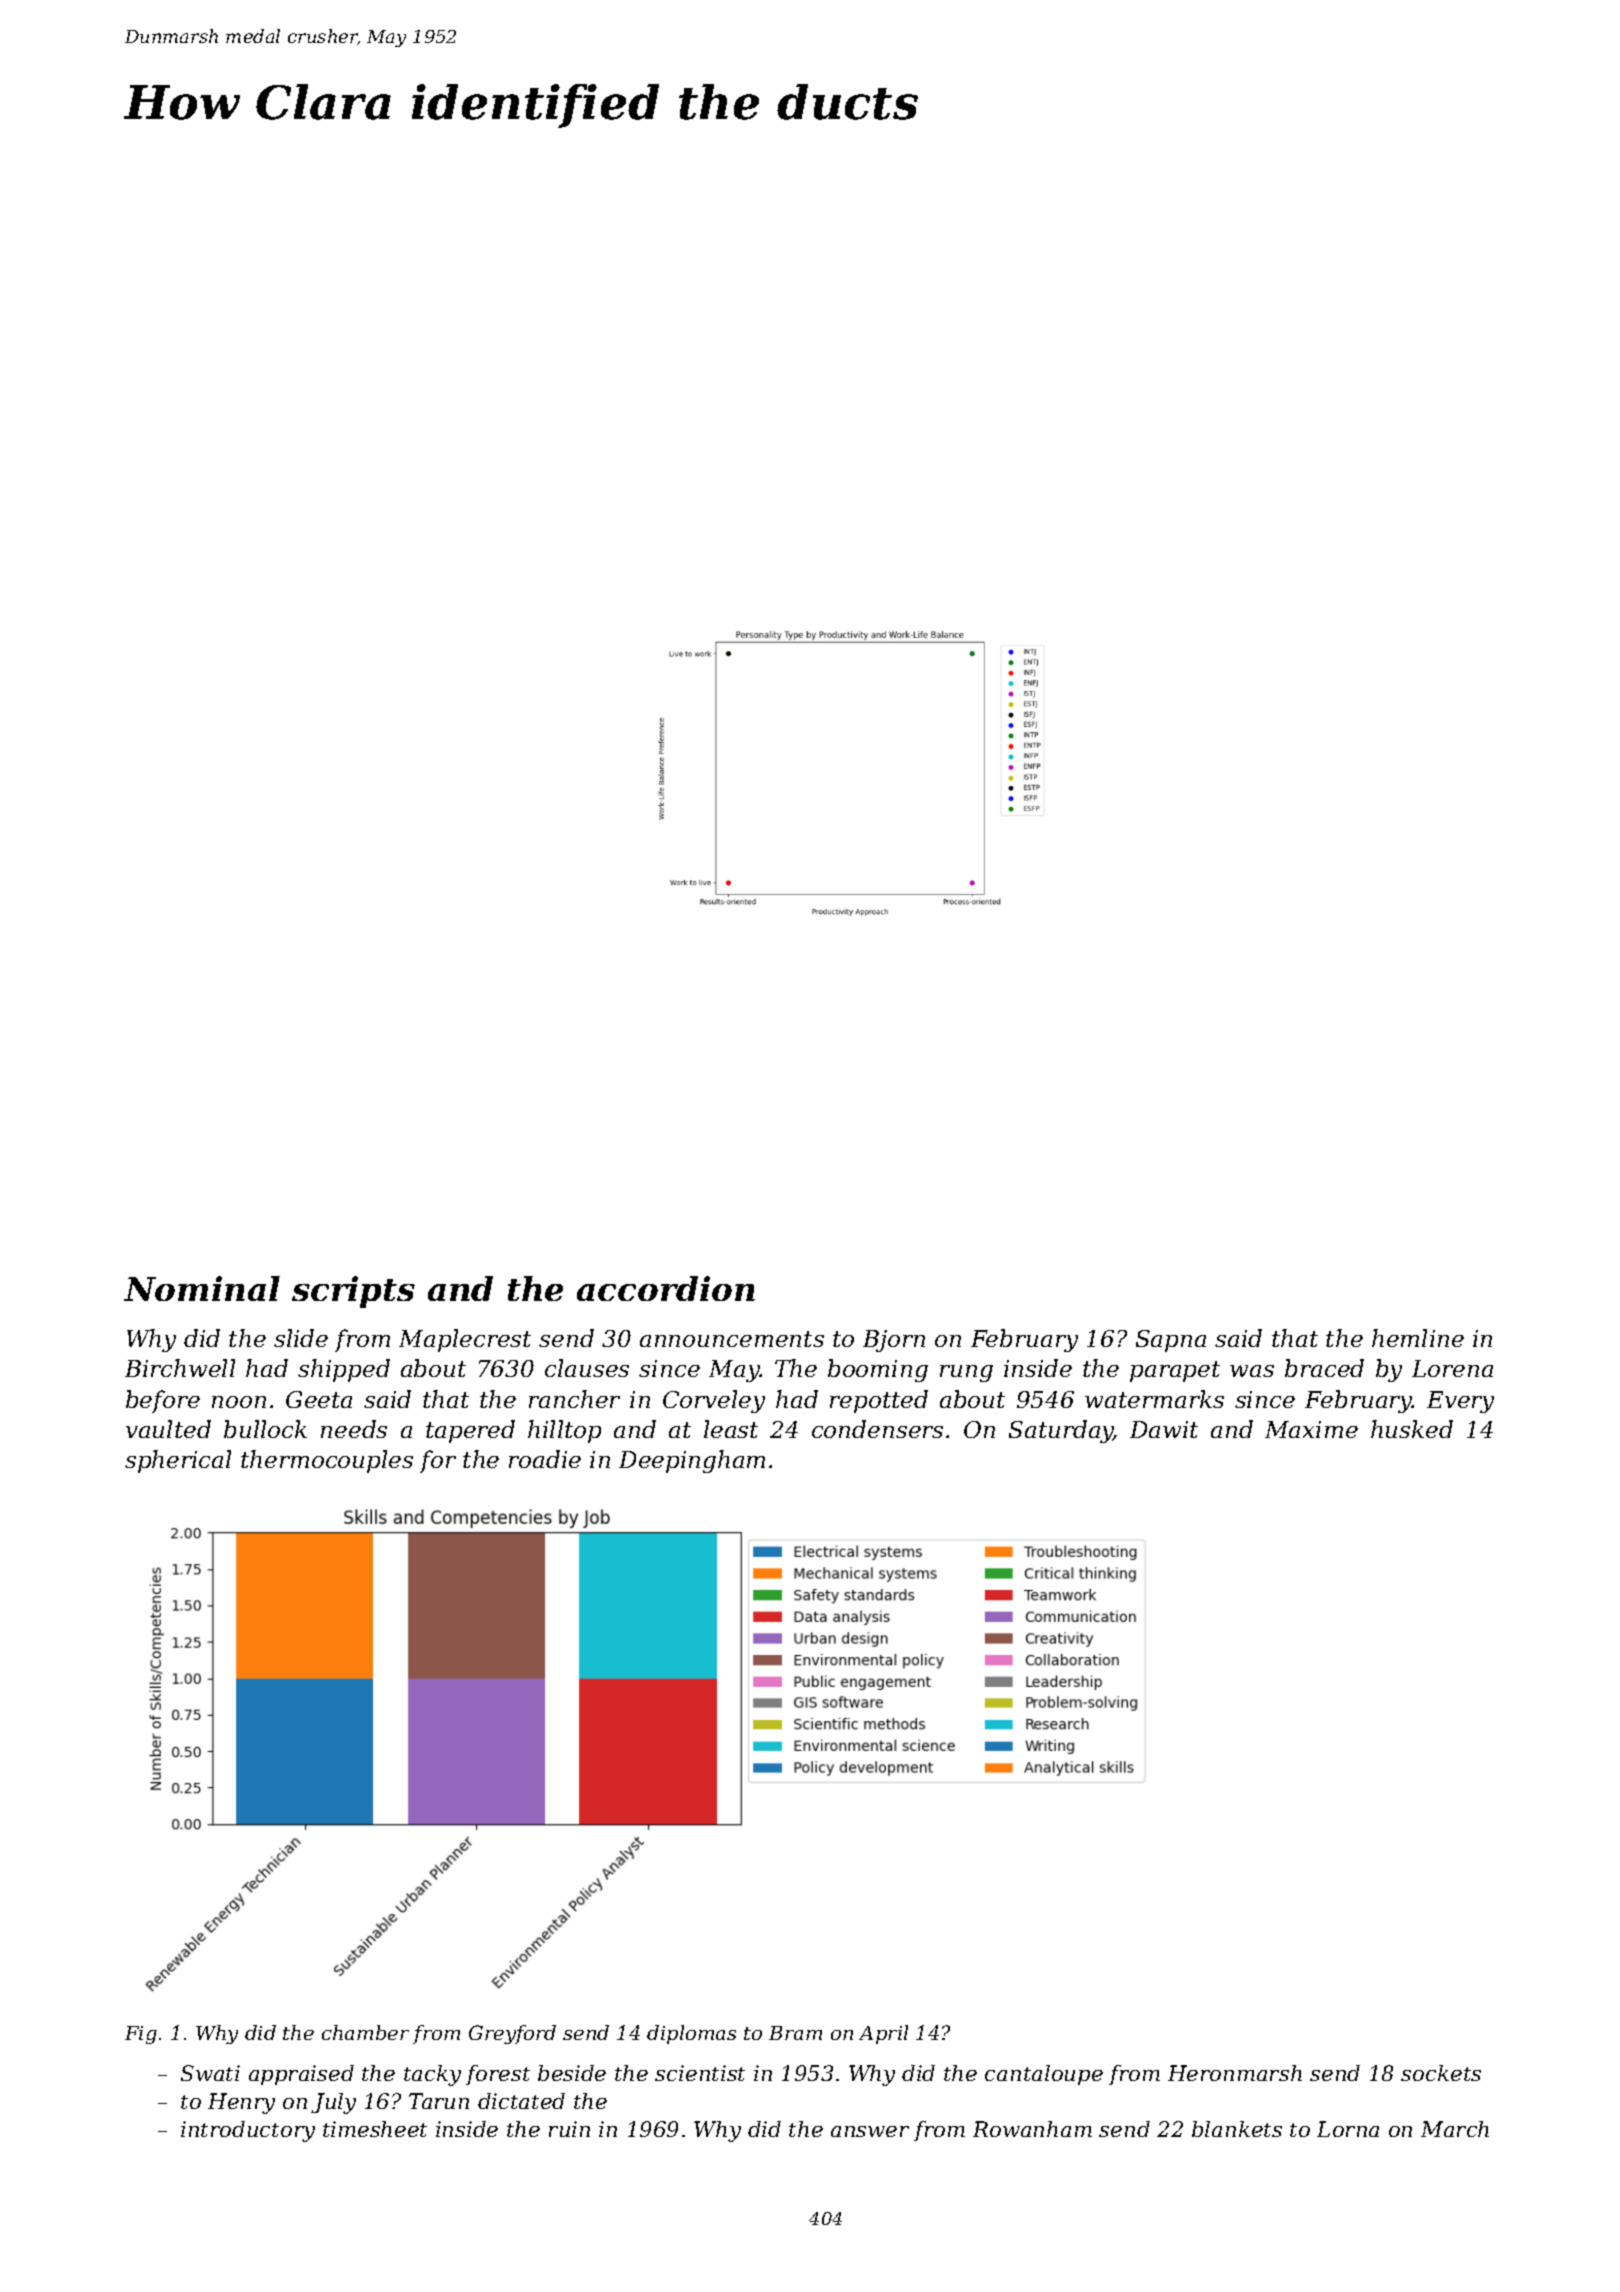 Image resolution: width=1620 pixels, height=2292 pixels. What do you see at coordinates (365, 2032) in the document?
I see `chamber` at bounding box center [365, 2032].
